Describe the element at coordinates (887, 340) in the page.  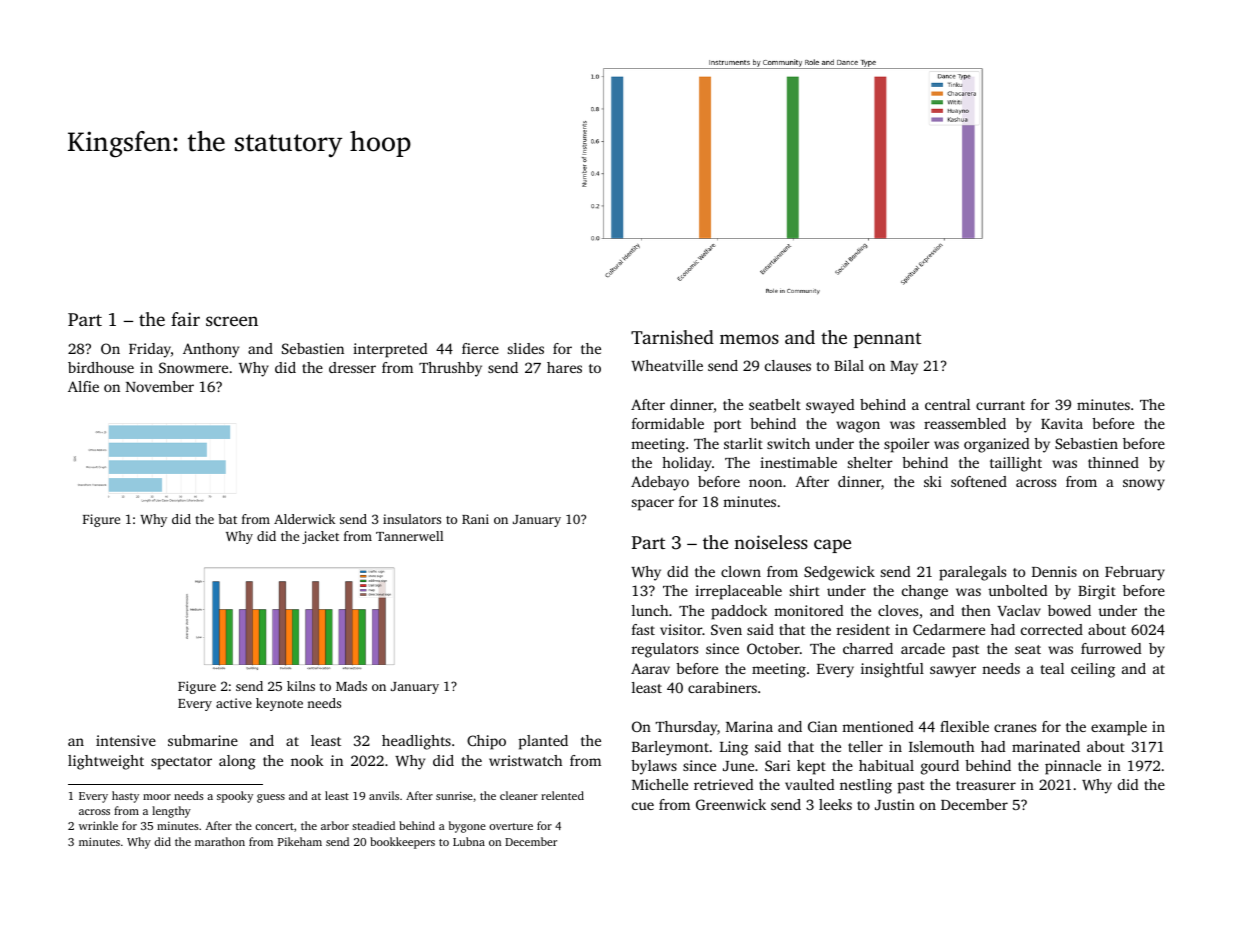
I see `pennant` at that location.
